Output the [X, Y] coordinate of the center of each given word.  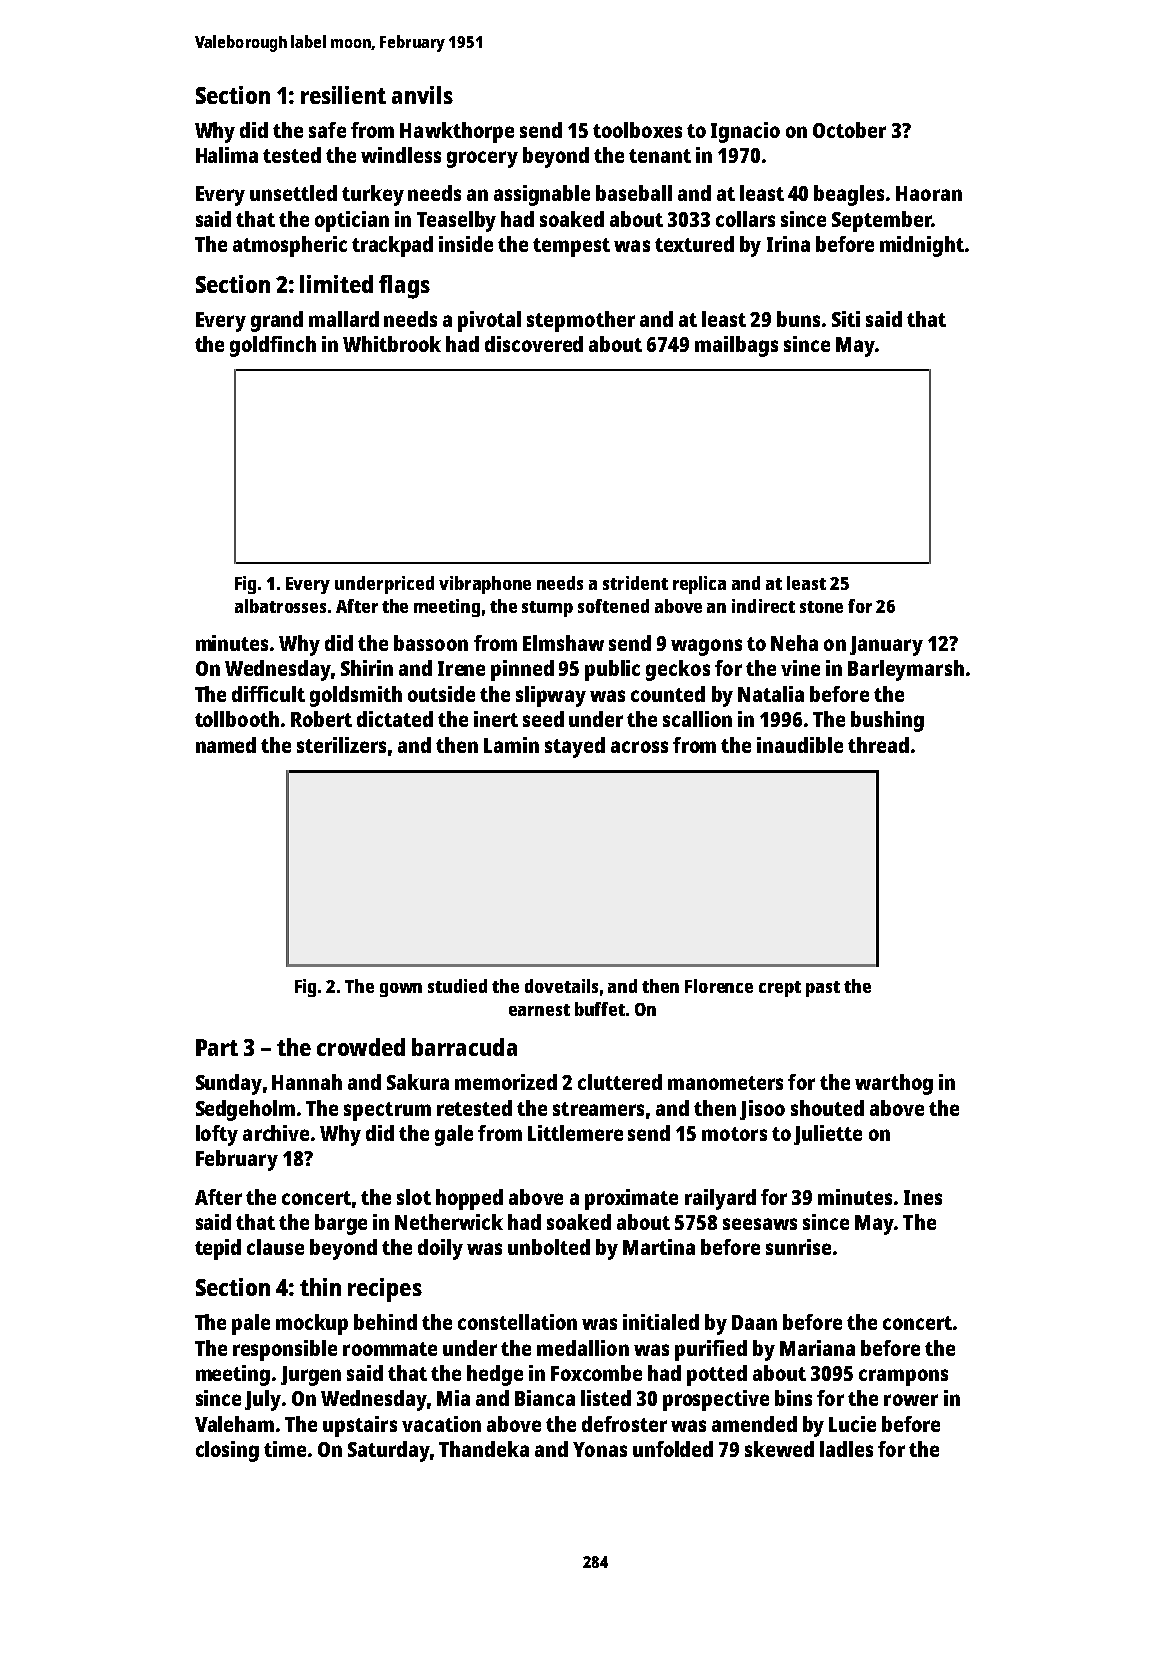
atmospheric [290, 246]
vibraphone [485, 585]
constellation [517, 1322]
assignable [542, 195]
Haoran [929, 193]
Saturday [389, 1451]
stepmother [581, 321]
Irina [788, 244]
